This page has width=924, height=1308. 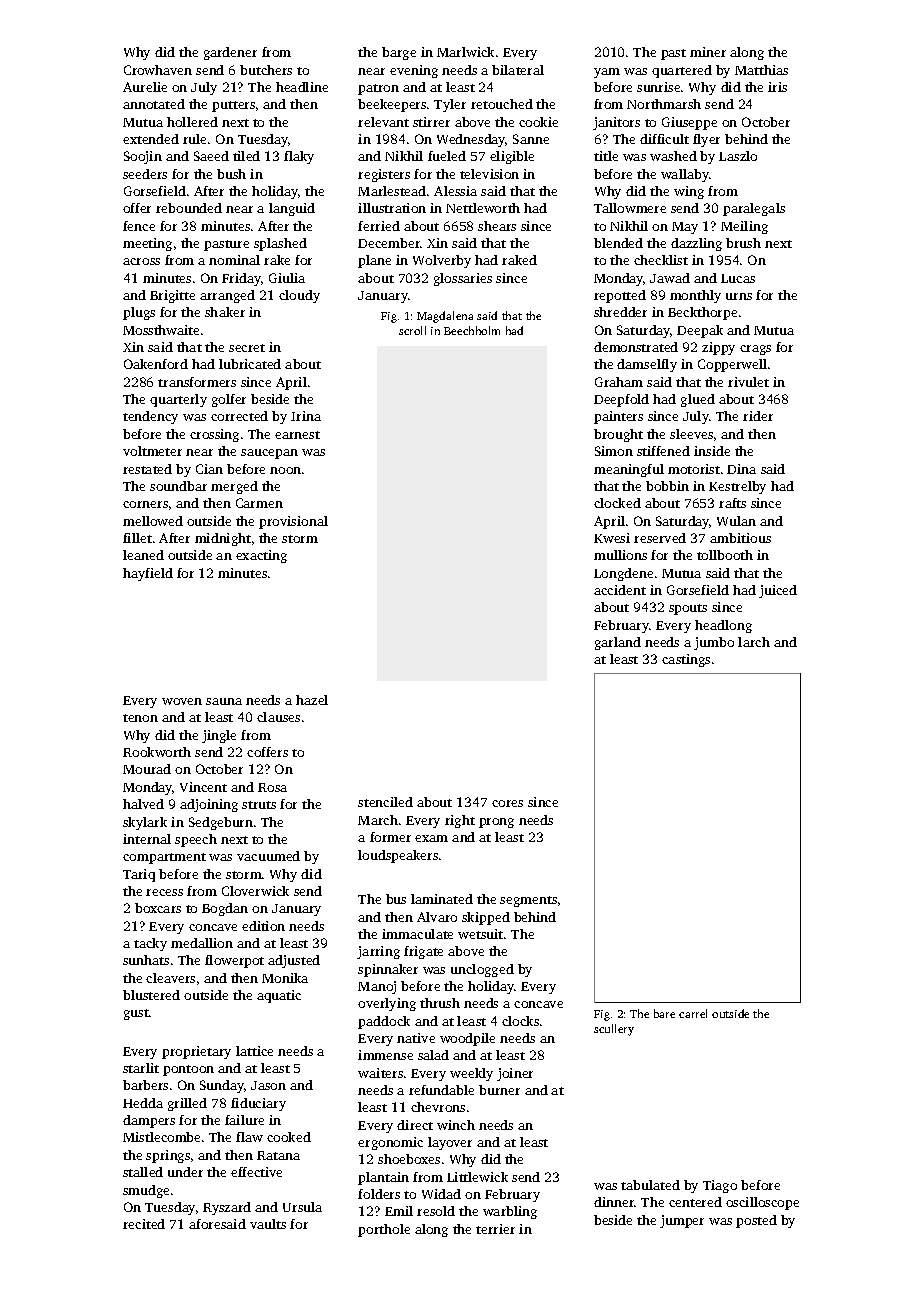 What do you see at coordinates (693, 1013) in the page?
I see `carrel` at bounding box center [693, 1013].
